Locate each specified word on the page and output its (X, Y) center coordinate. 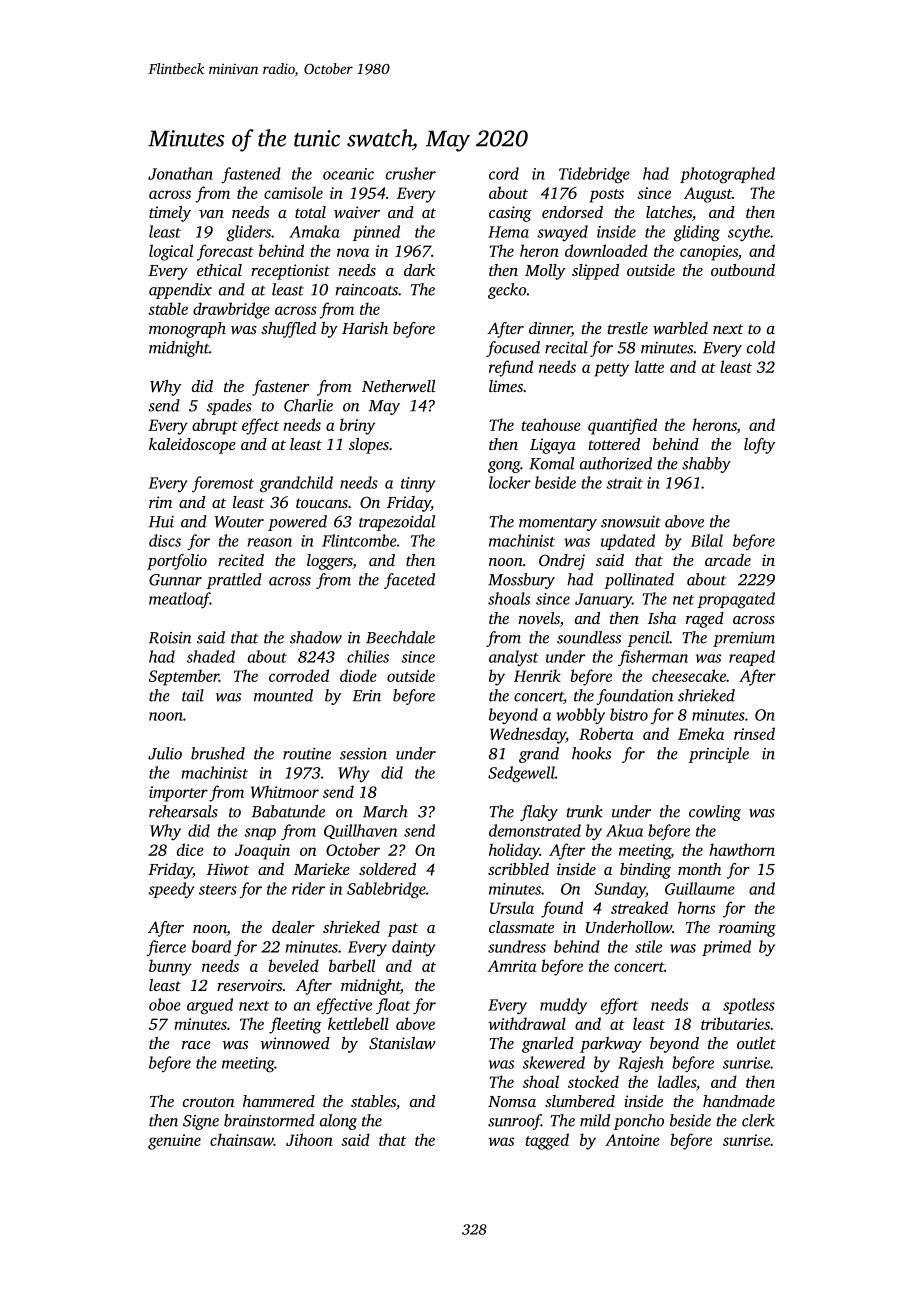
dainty (413, 948)
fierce (166, 948)
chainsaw (242, 1139)
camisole (293, 192)
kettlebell (358, 1023)
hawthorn (742, 849)
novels (539, 618)
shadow (316, 637)
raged (705, 620)
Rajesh (640, 1064)
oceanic (348, 174)
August (708, 195)
